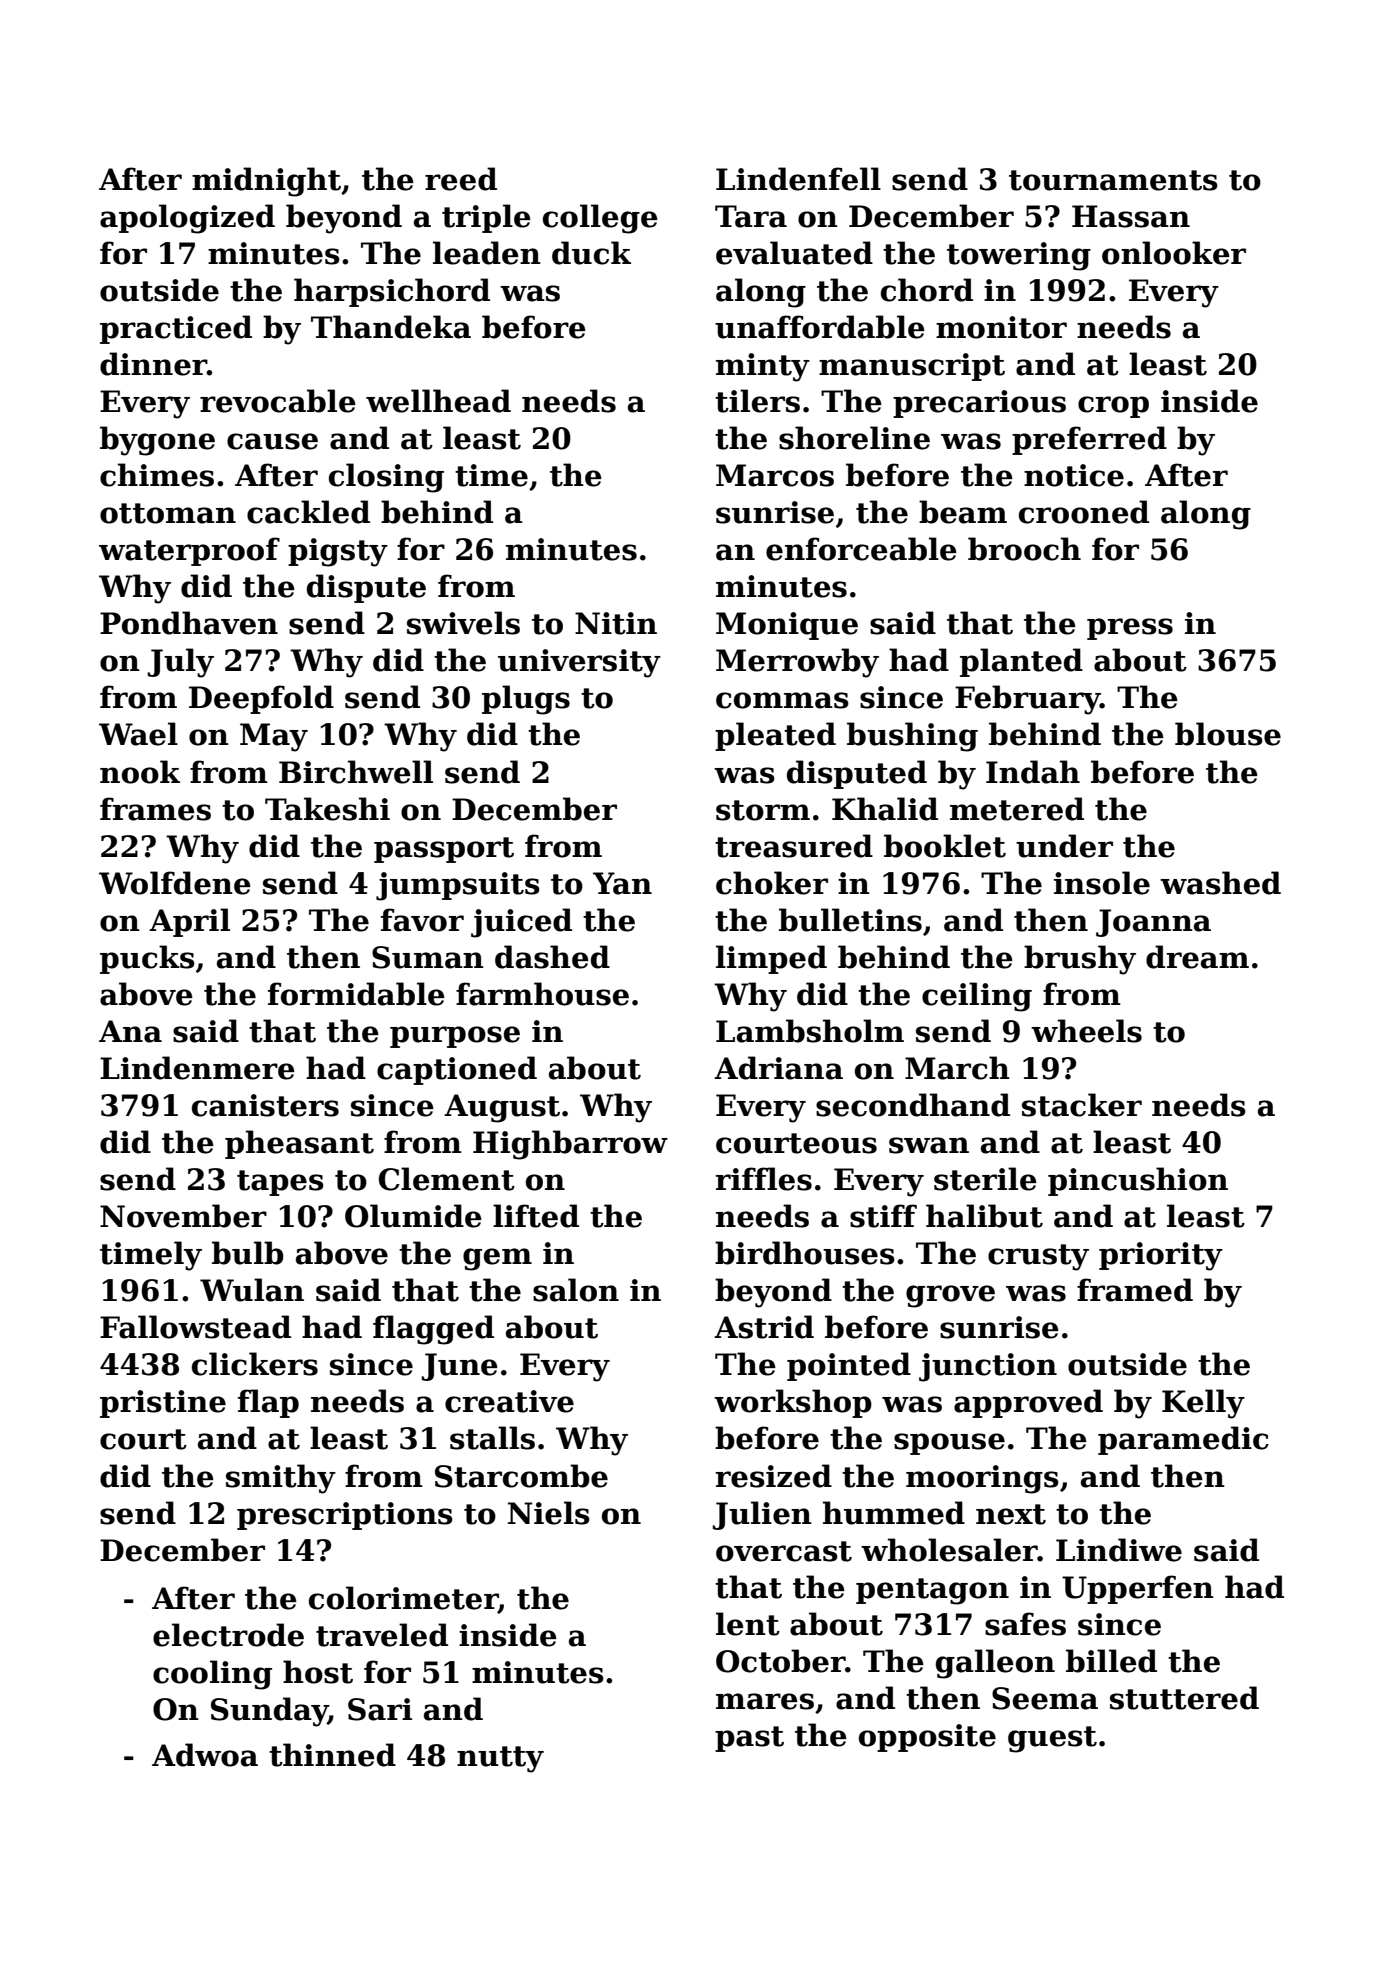 This screenshot has width=1386, height=1969. I want to click on favor, so click(422, 920).
